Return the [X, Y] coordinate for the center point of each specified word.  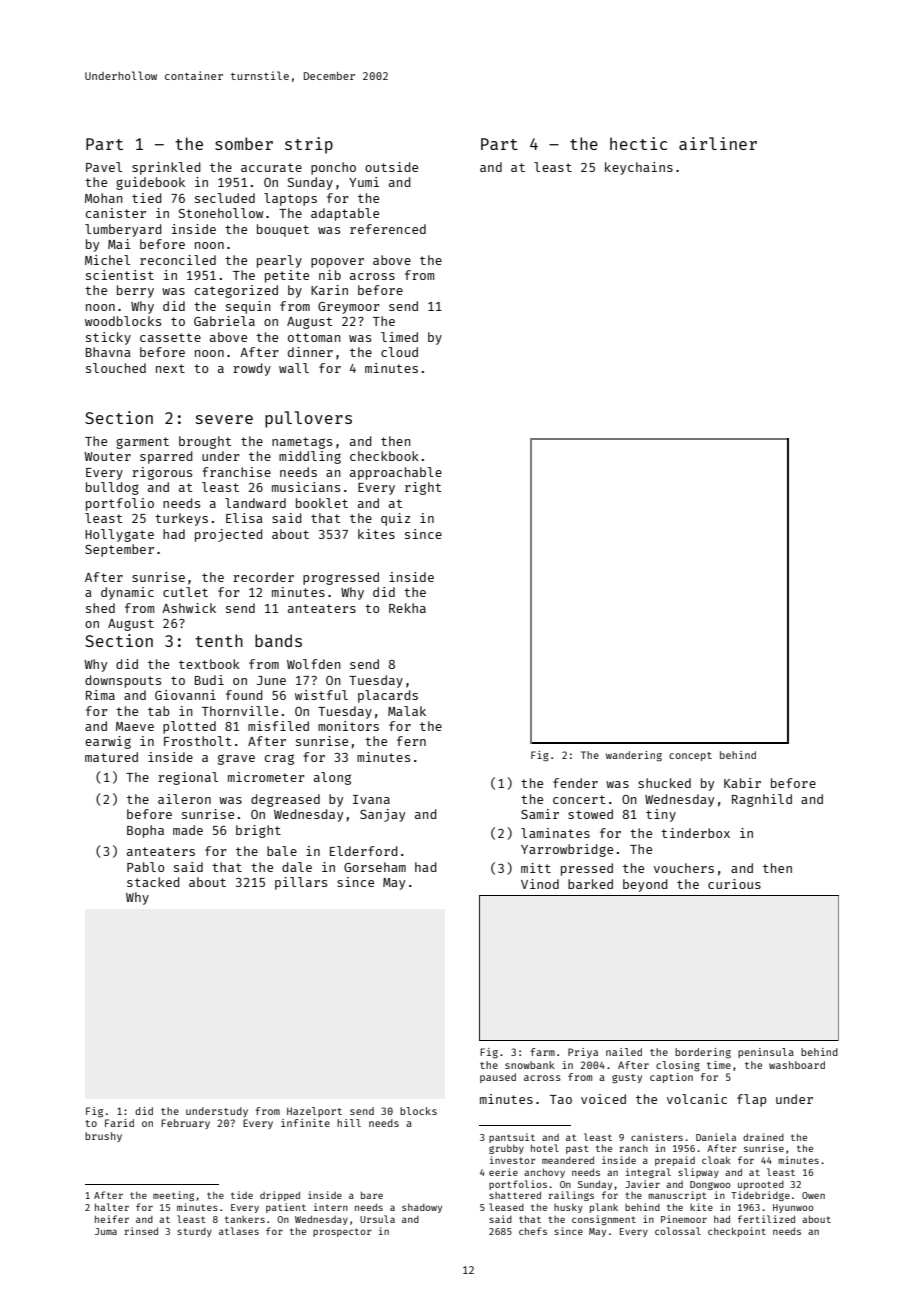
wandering [634, 756]
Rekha [407, 608]
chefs [533, 1231]
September [119, 550]
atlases [239, 1231]
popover [337, 263]
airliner [718, 143]
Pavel [104, 167]
